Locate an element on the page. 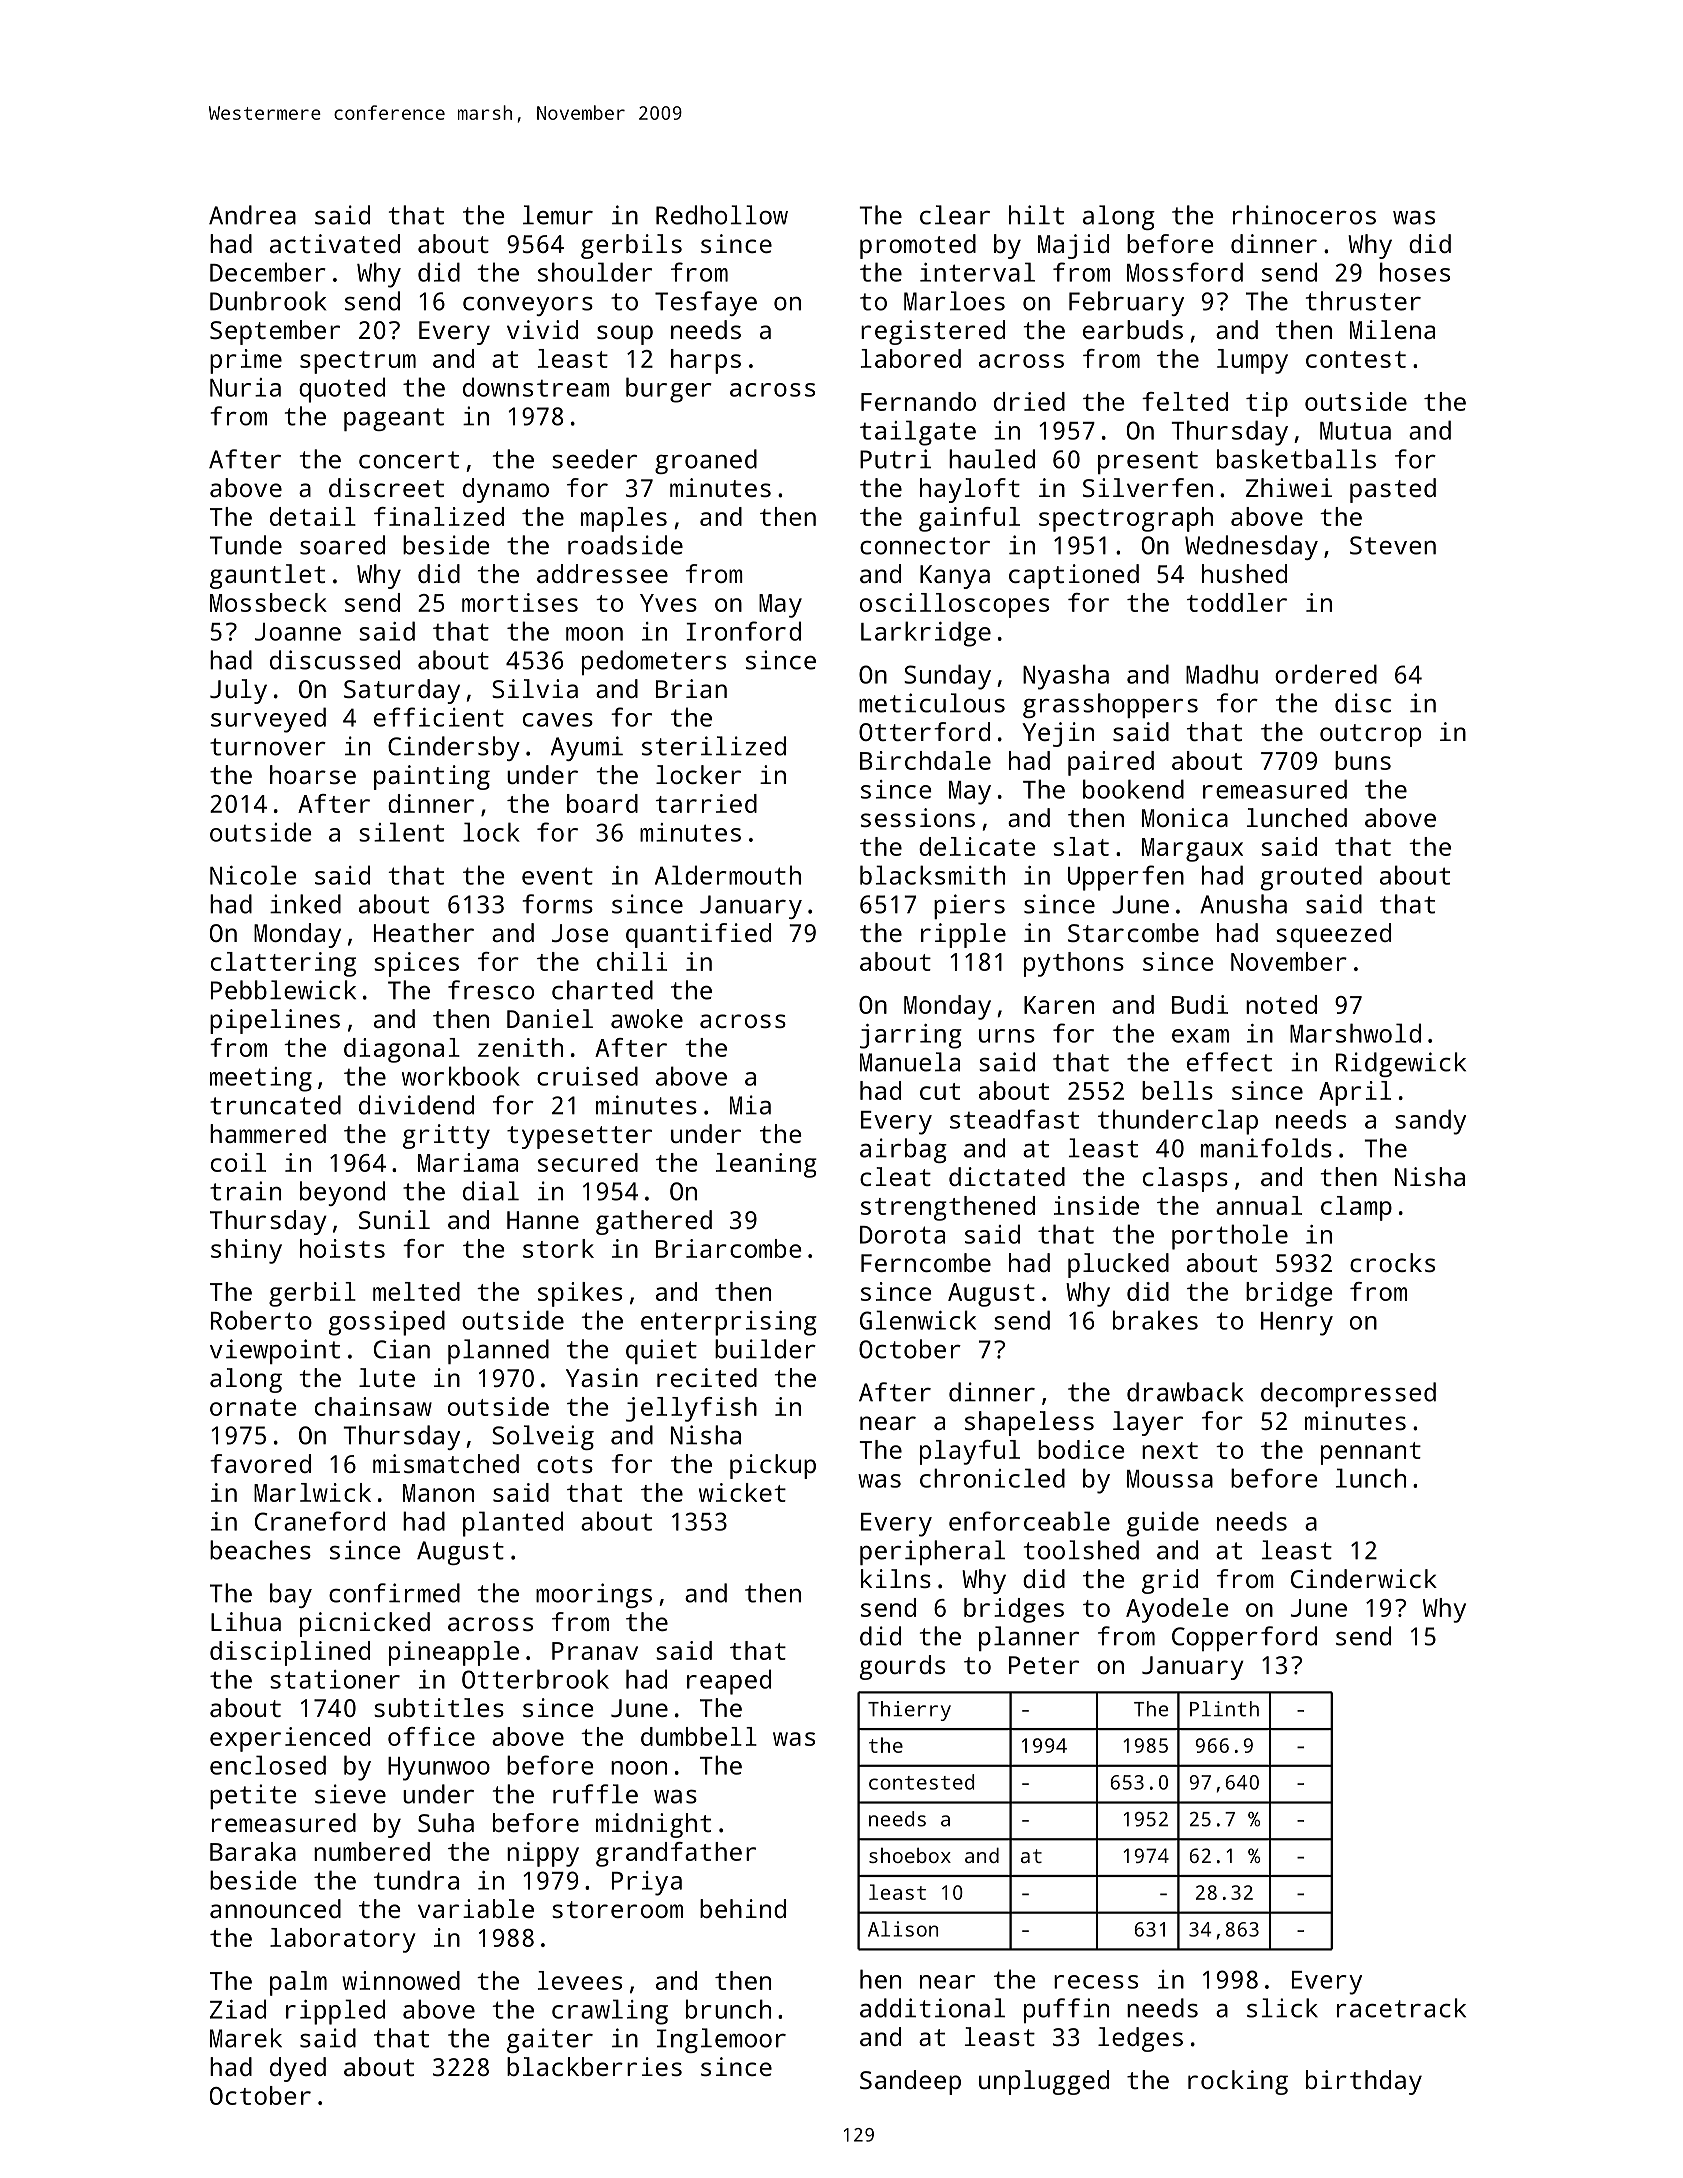 This page has height=2178, width=1683. rhinoceros is located at coordinates (1304, 215).
